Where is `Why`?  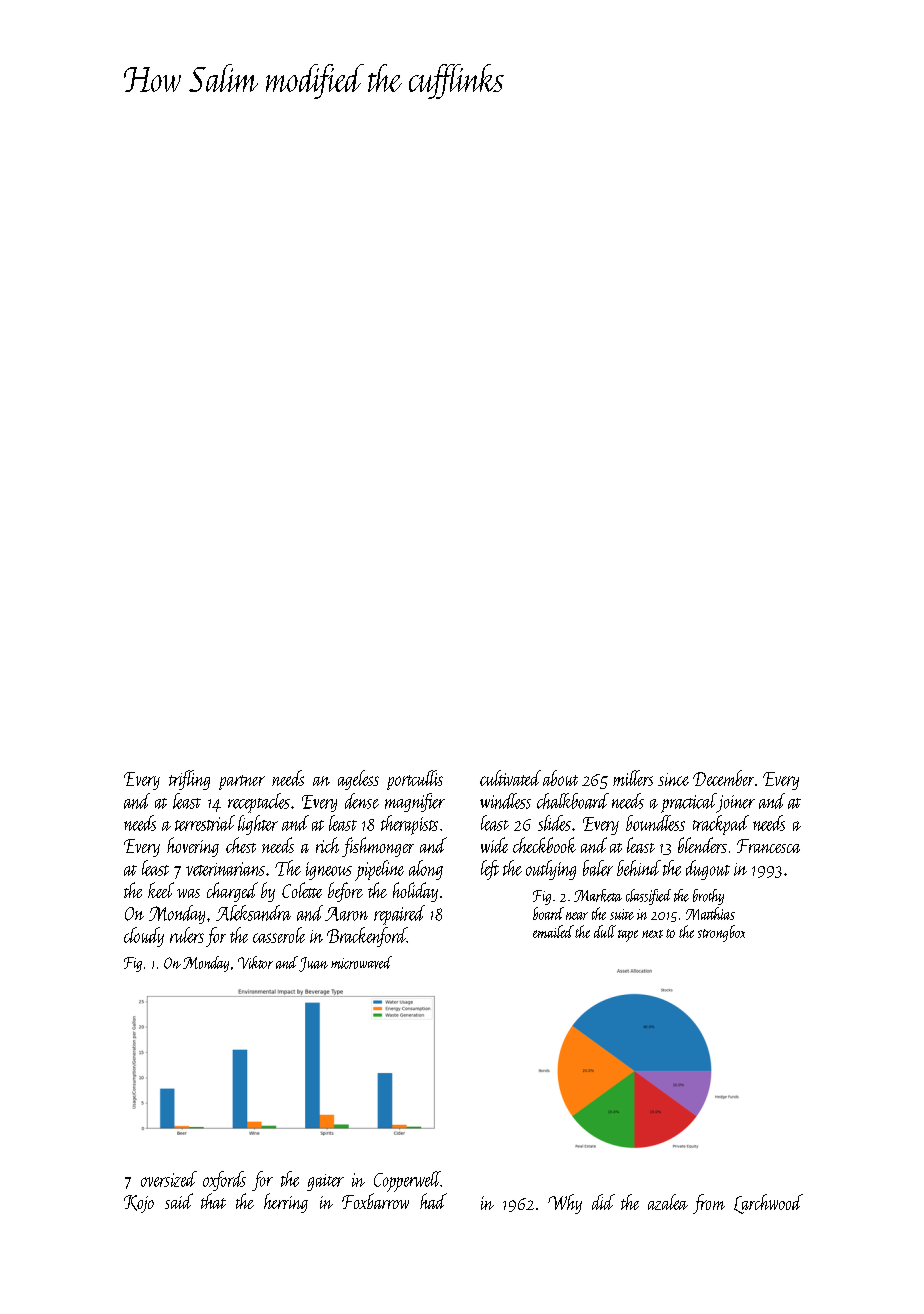
Why is located at coordinates (565, 1204).
